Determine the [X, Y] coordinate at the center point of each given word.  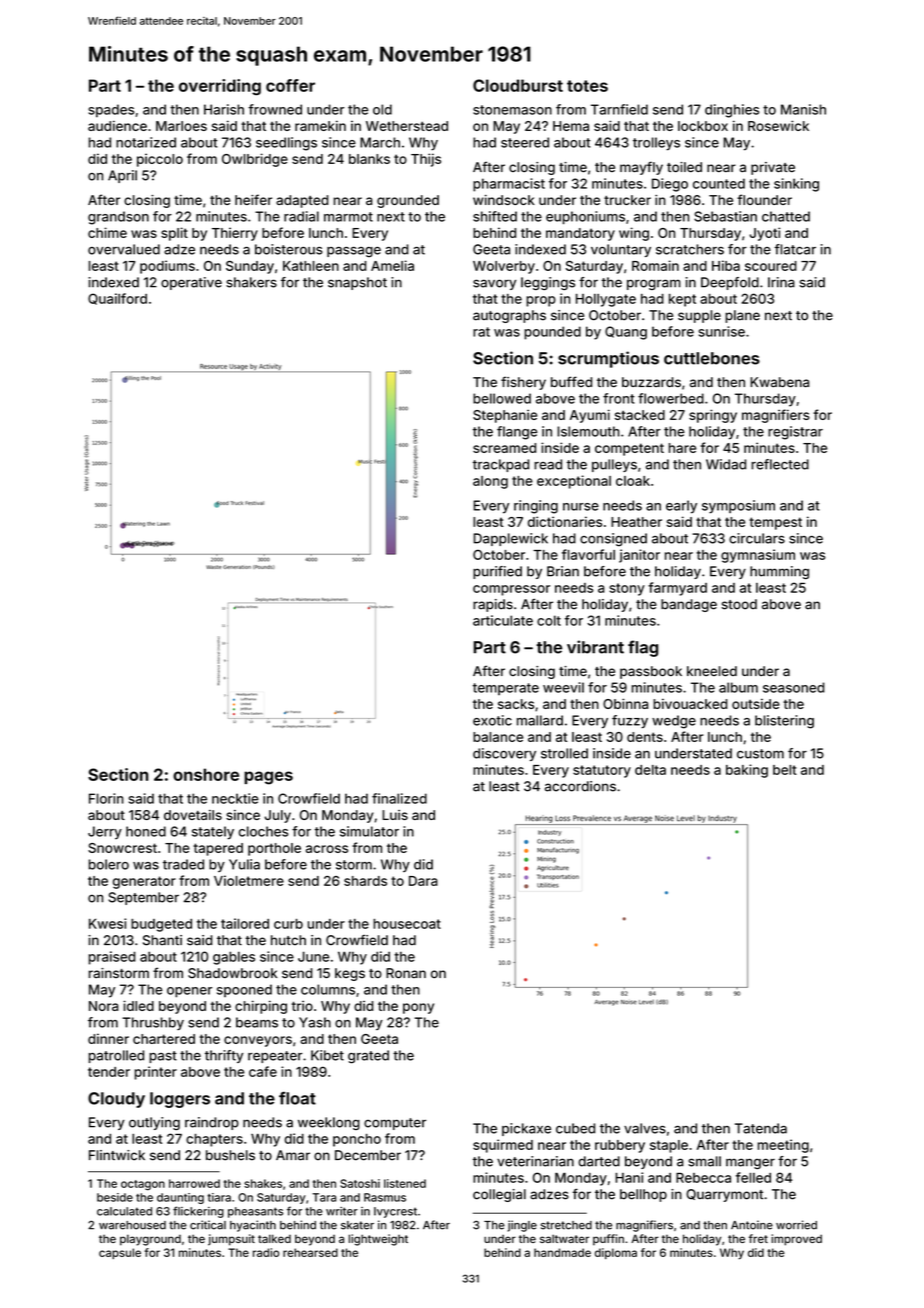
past [163, 1057]
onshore [206, 774]
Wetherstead [407, 126]
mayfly [641, 168]
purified [497, 572]
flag [643, 648]
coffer [290, 85]
